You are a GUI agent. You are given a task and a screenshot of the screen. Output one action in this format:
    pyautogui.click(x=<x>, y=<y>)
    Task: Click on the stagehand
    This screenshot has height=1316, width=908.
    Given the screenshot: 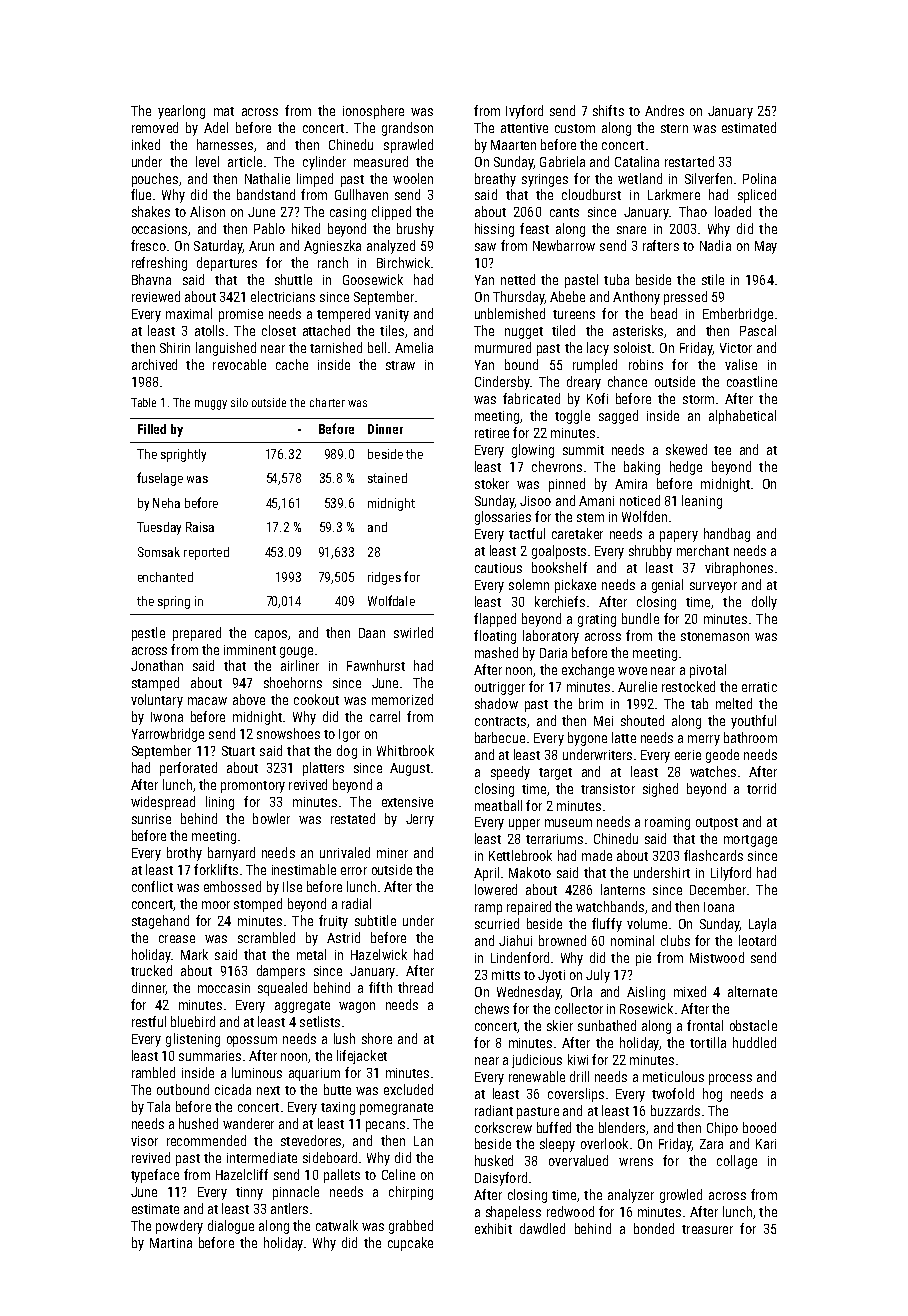 What is the action you would take?
    pyautogui.click(x=160, y=922)
